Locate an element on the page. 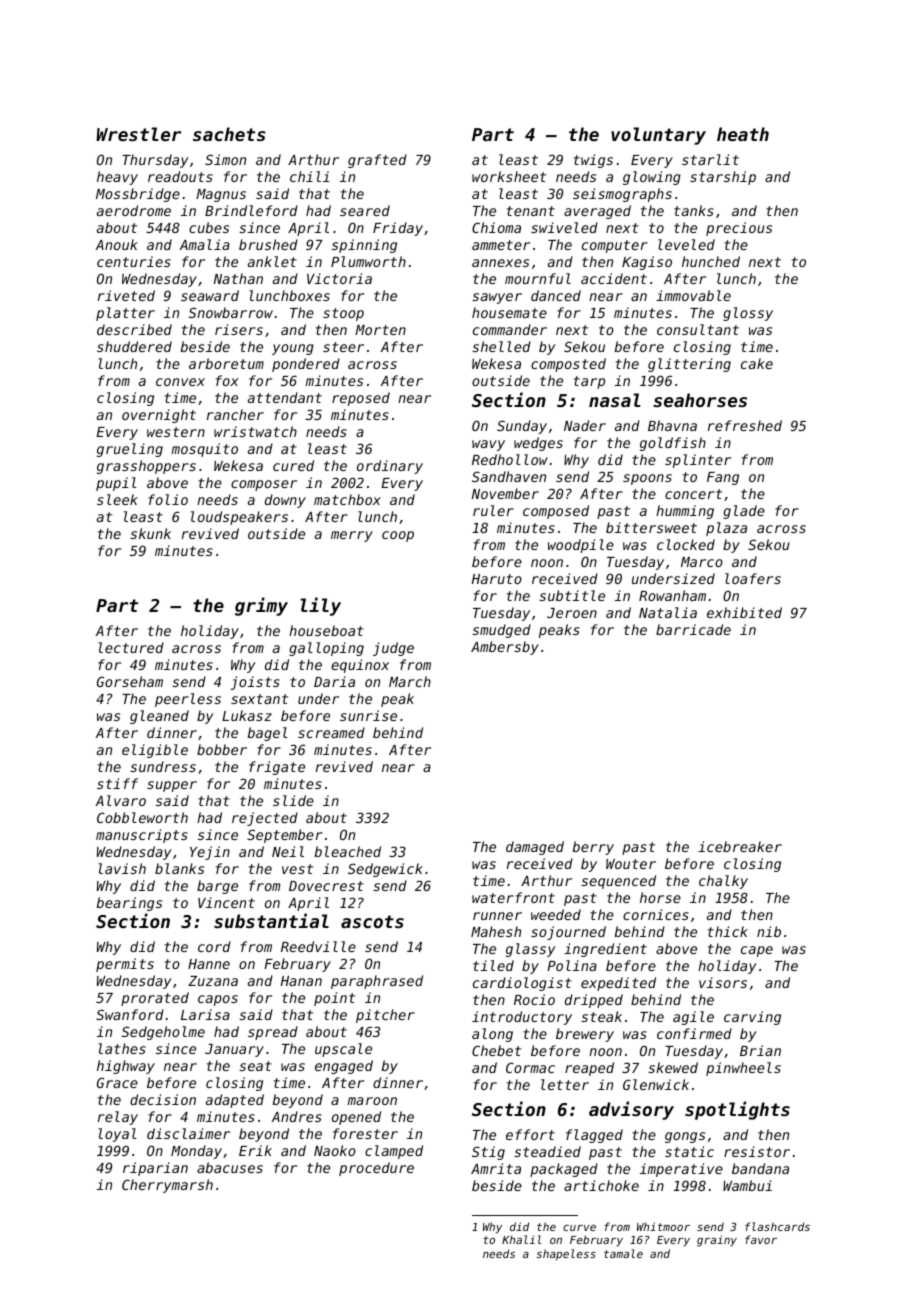  cornices is located at coordinates (656, 914).
